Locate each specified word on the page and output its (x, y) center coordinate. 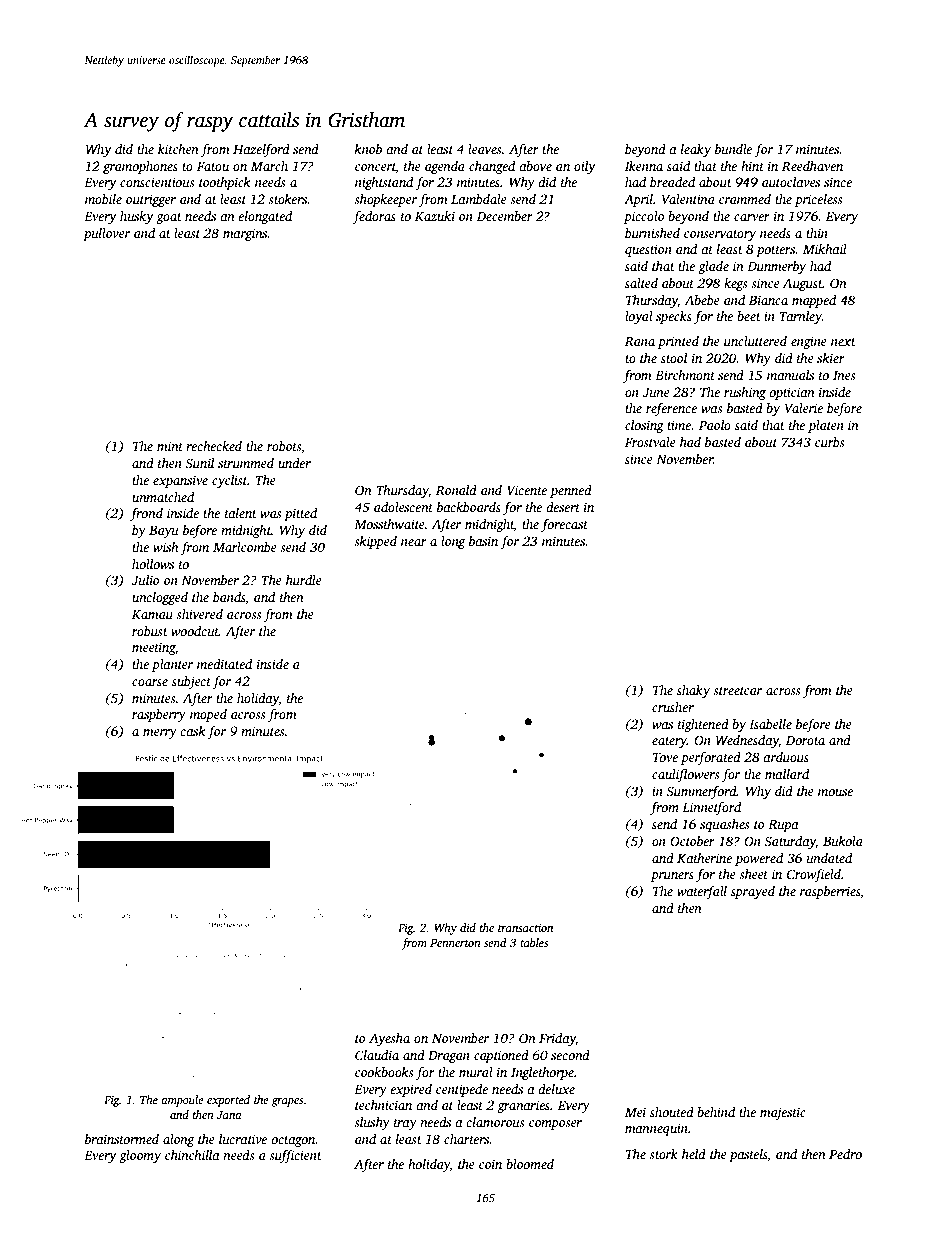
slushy (372, 1123)
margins (245, 234)
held (694, 1154)
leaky (696, 150)
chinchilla (192, 1155)
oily (585, 167)
